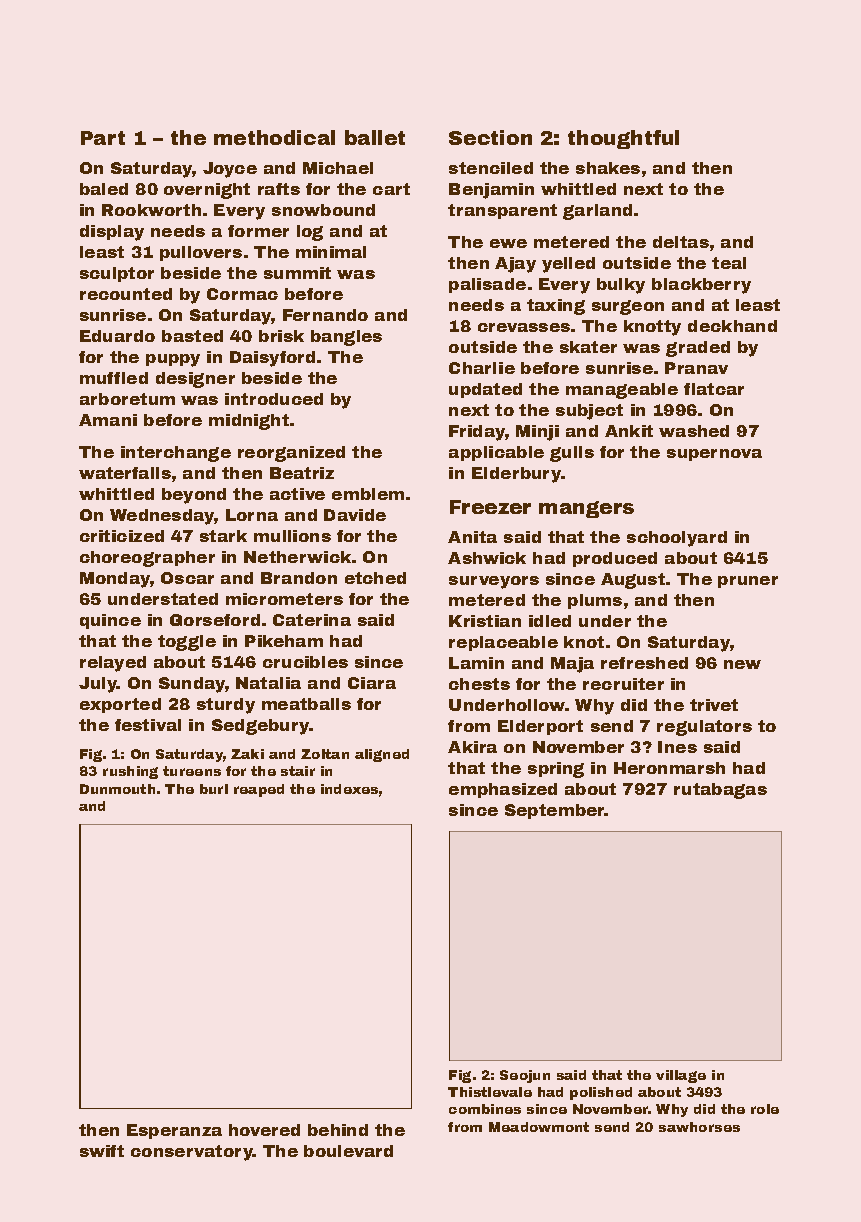  What do you see at coordinates (525, 1076) in the image?
I see `Seojun` at bounding box center [525, 1076].
